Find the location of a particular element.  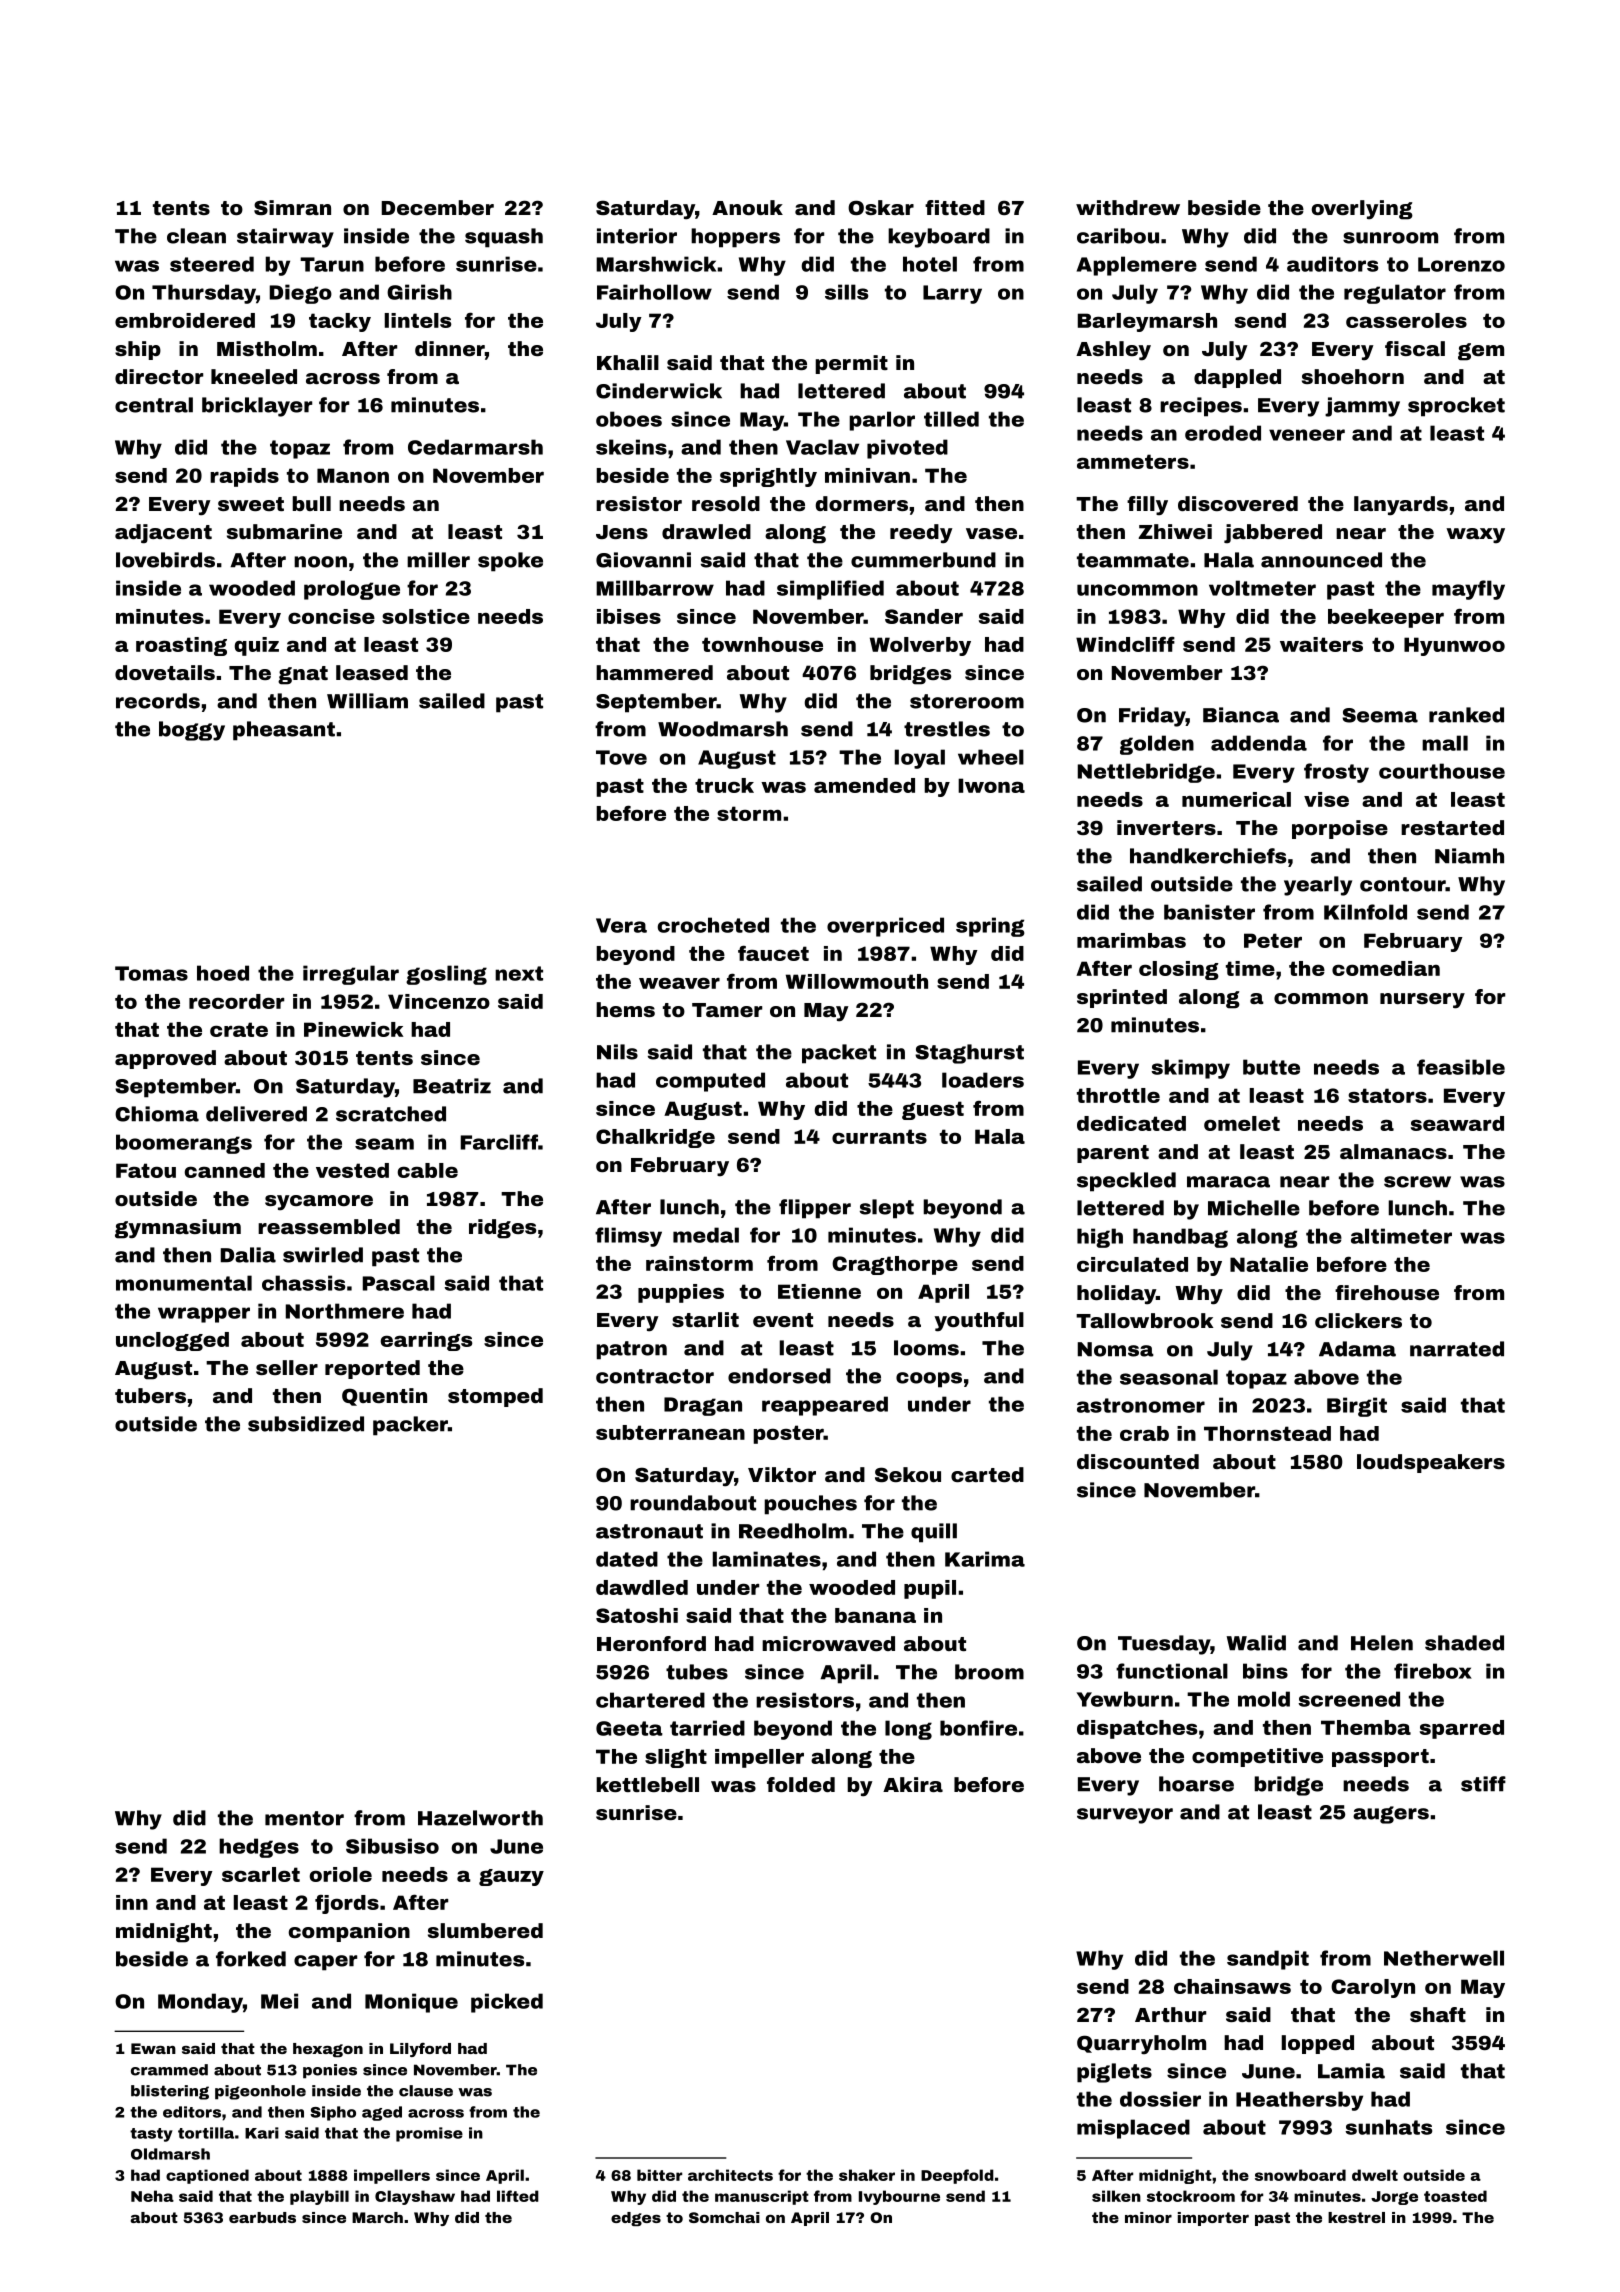

gymnasium is located at coordinates (178, 1229).
